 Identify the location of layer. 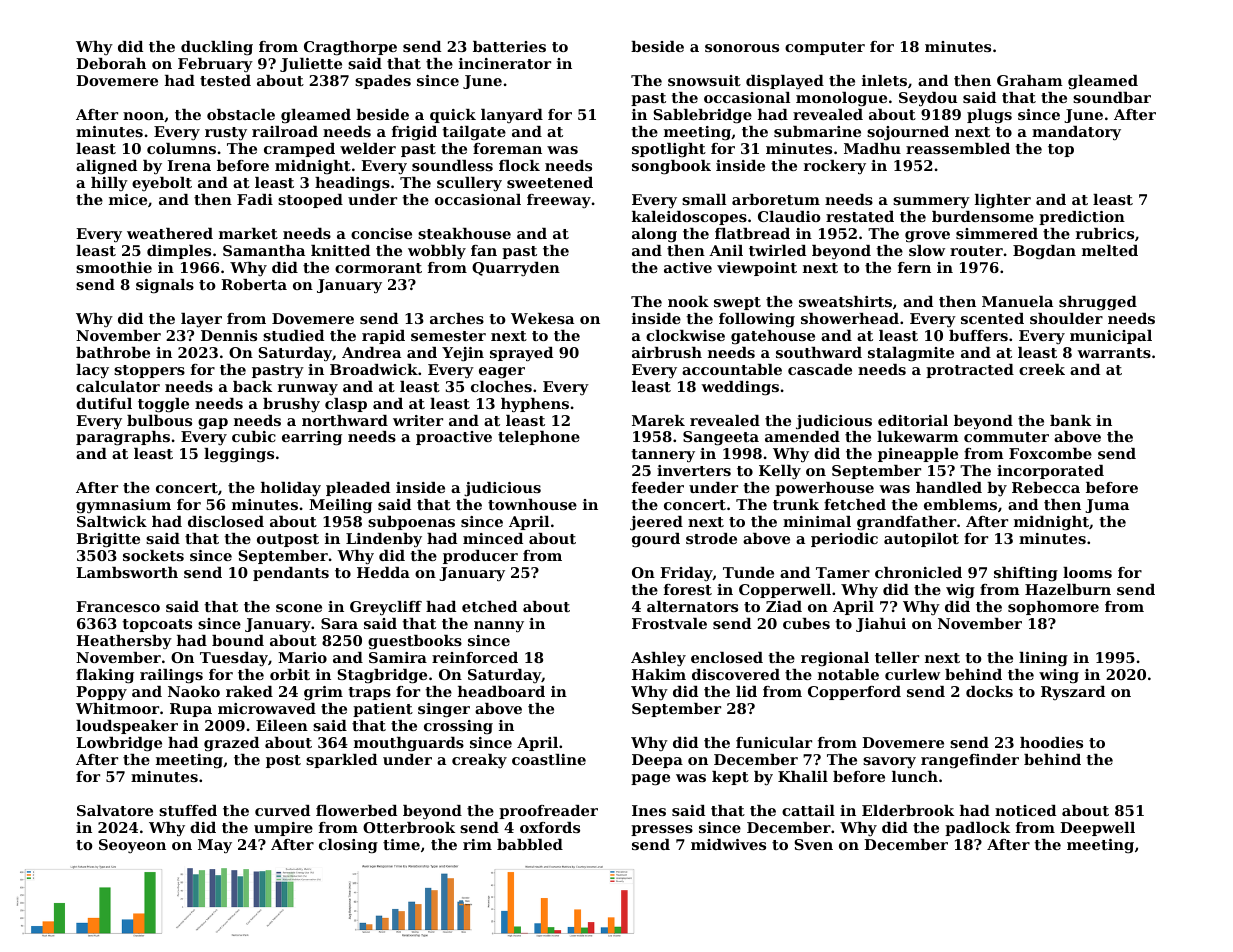
(201, 320).
